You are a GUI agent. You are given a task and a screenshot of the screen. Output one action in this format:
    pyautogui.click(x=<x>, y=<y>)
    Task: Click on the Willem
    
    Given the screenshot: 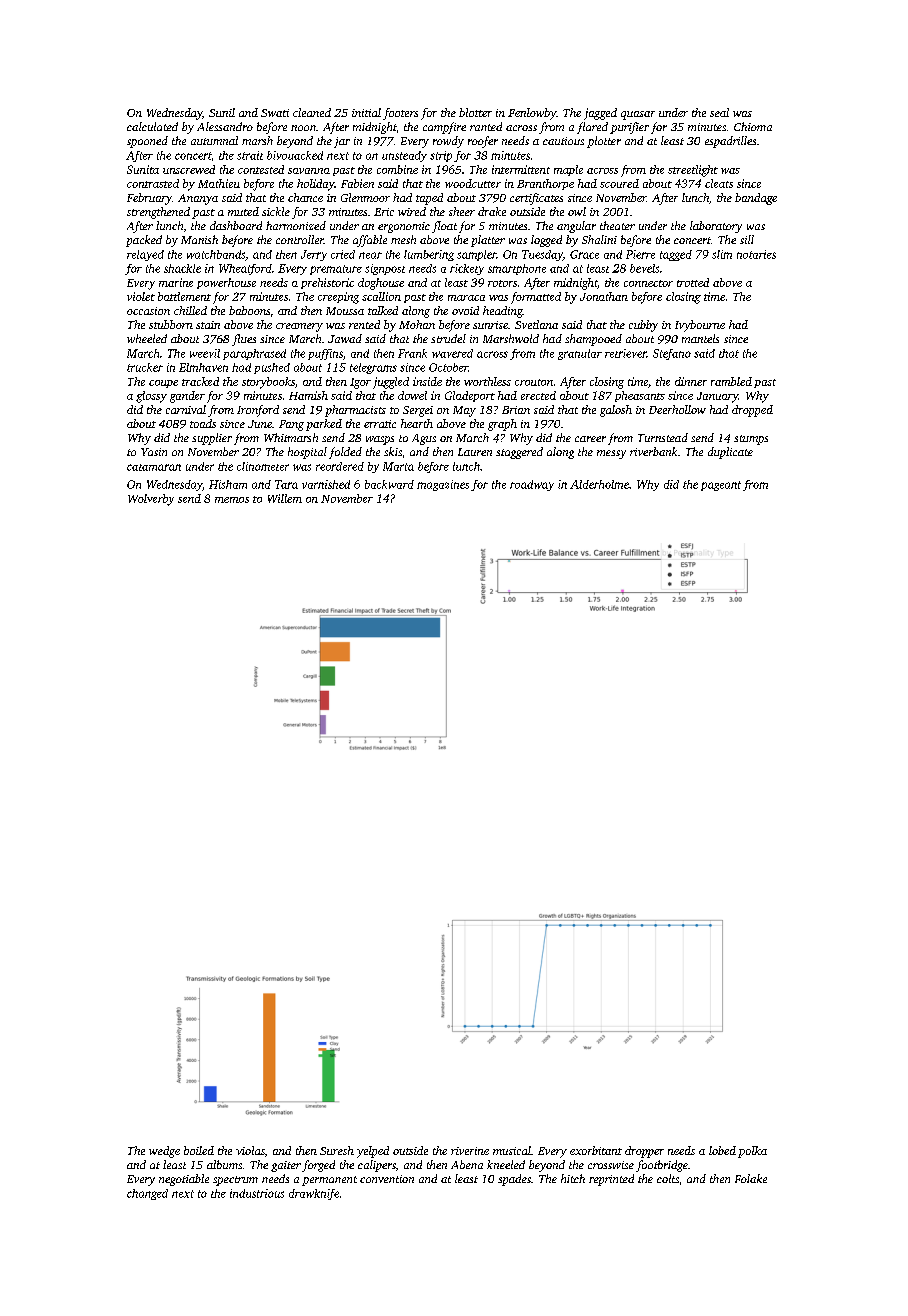 What is the action you would take?
    pyautogui.click(x=285, y=498)
